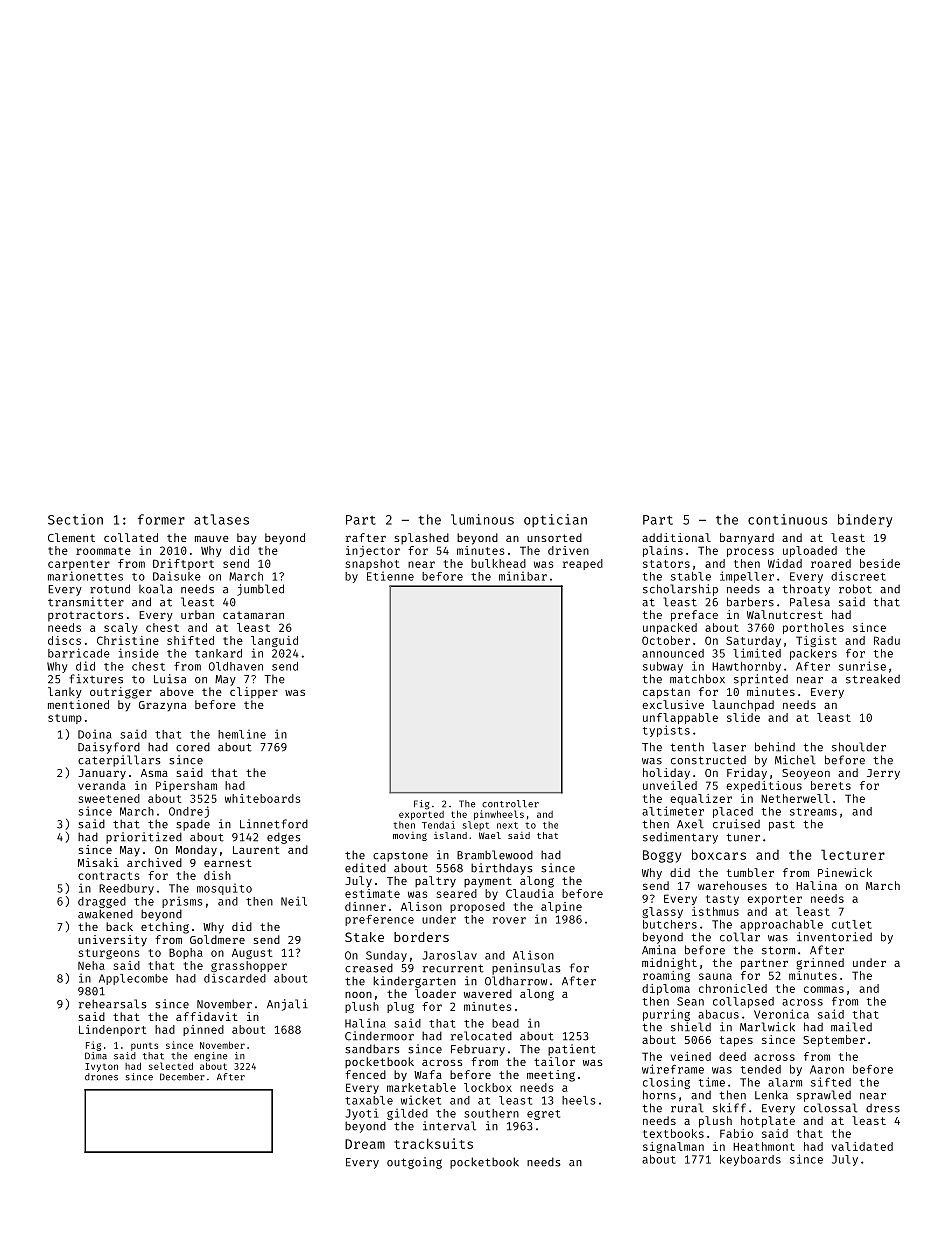 This document has height=1233, width=952. I want to click on above, so click(177, 691).
